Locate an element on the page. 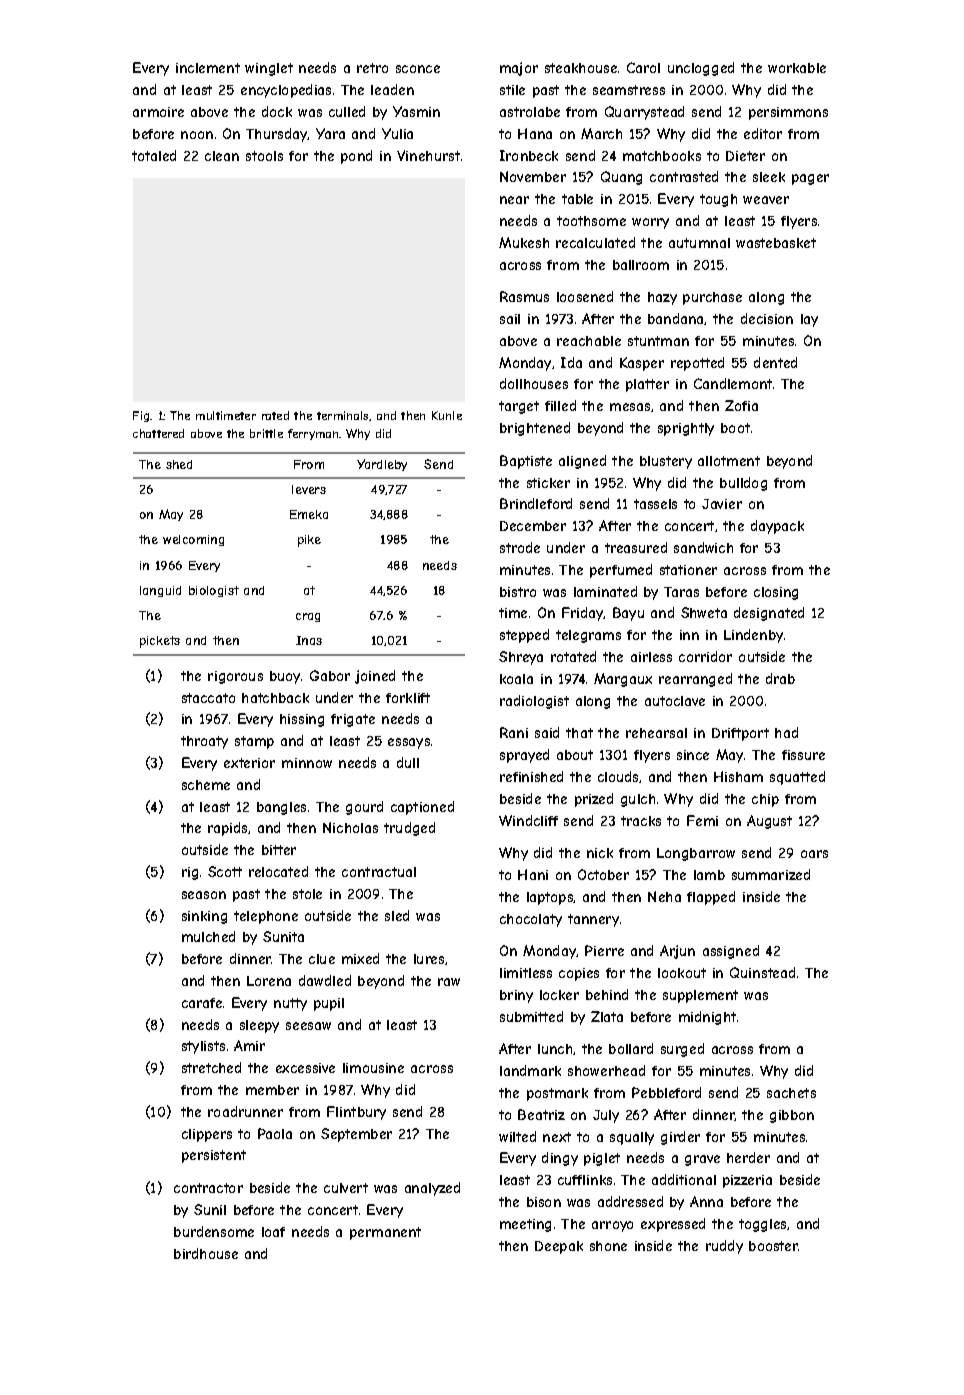  mulched is located at coordinates (208, 936).
